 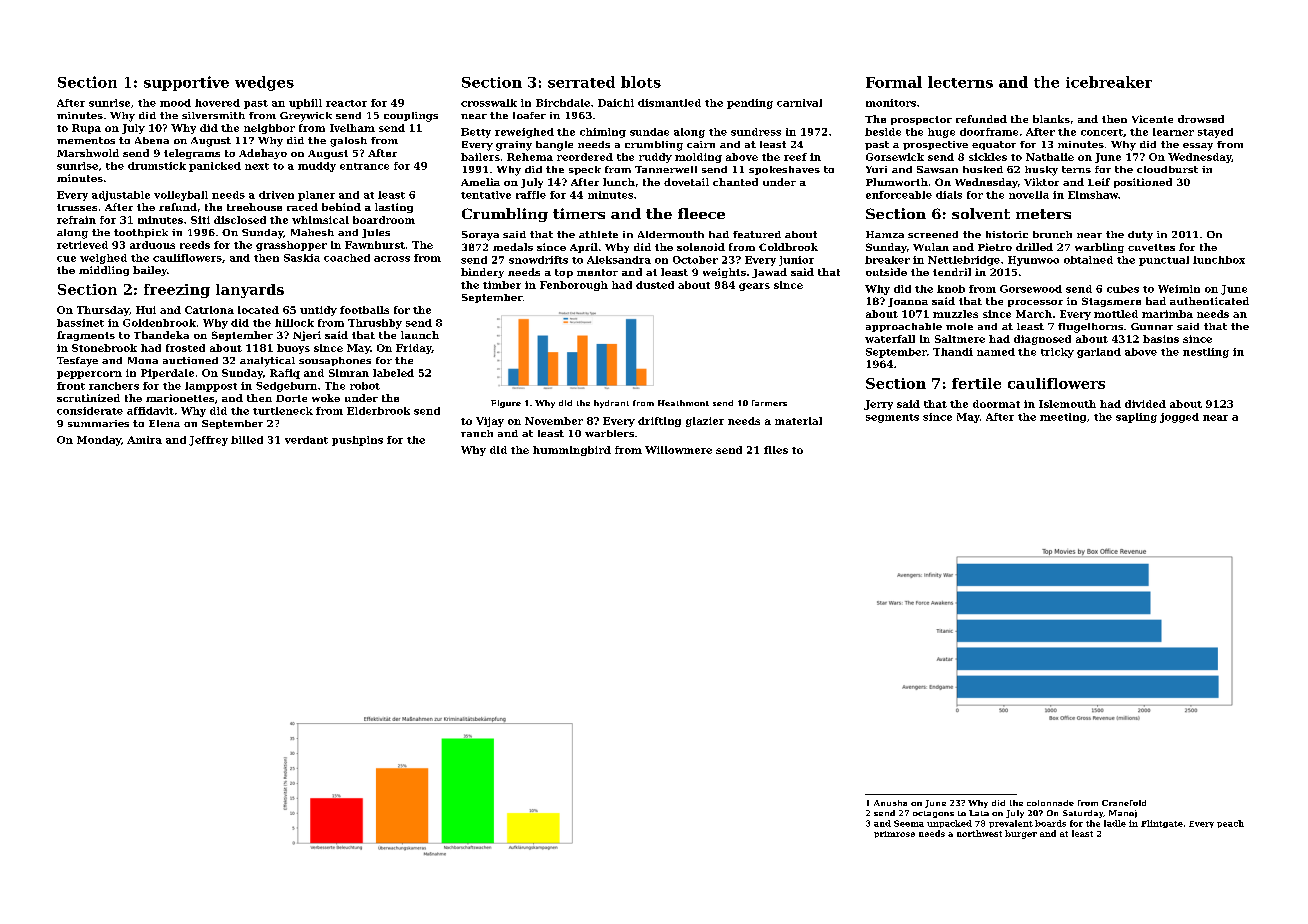 What do you see at coordinates (150, 271) in the screenshot?
I see `bailey` at bounding box center [150, 271].
